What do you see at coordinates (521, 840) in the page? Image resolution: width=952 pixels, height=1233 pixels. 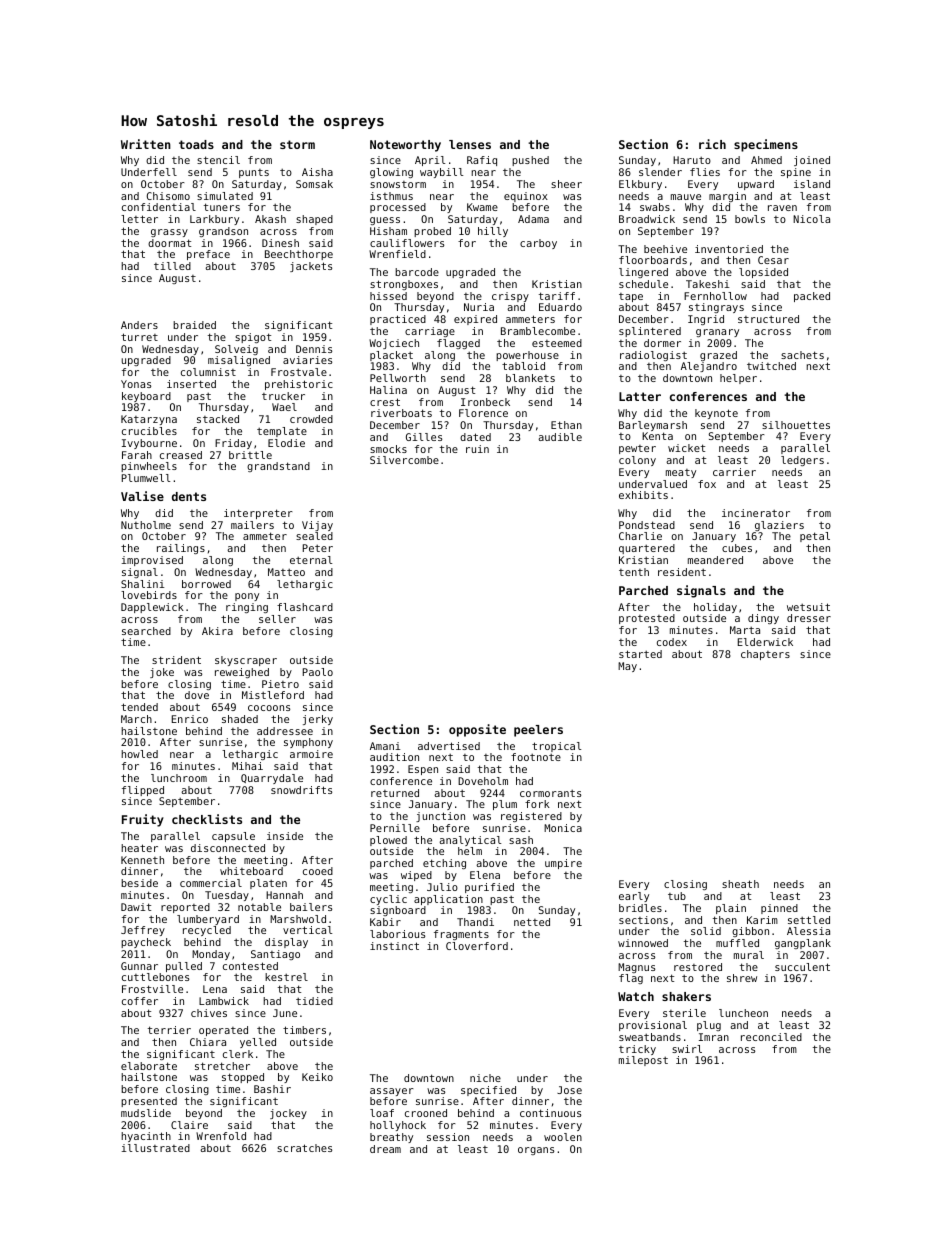 I see `sash` at bounding box center [521, 840].
